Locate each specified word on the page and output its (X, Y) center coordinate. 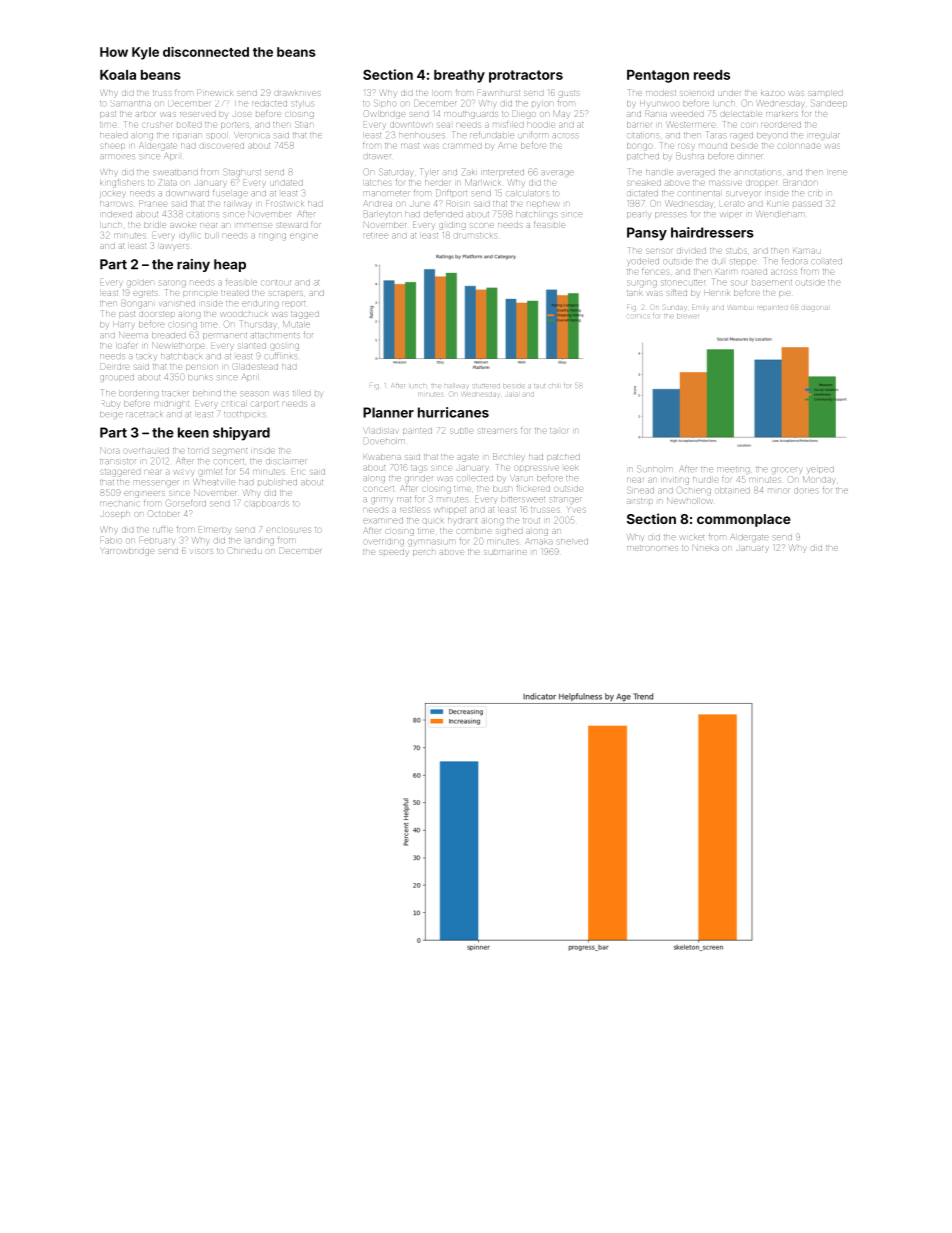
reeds (712, 75)
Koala (118, 75)
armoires (117, 156)
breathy (459, 76)
